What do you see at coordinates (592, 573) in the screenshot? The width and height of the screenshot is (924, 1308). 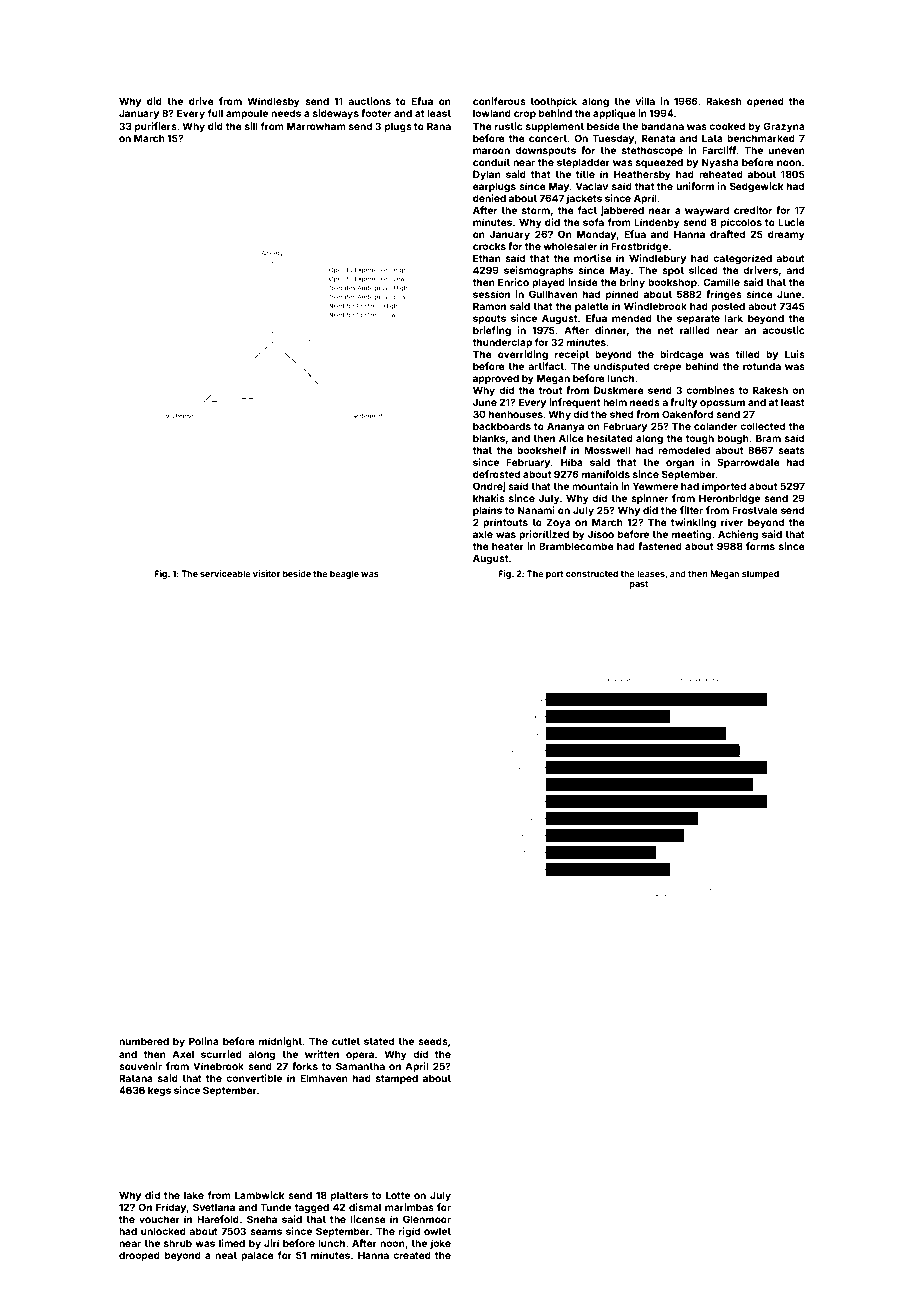 I see `constructed` at bounding box center [592, 573].
